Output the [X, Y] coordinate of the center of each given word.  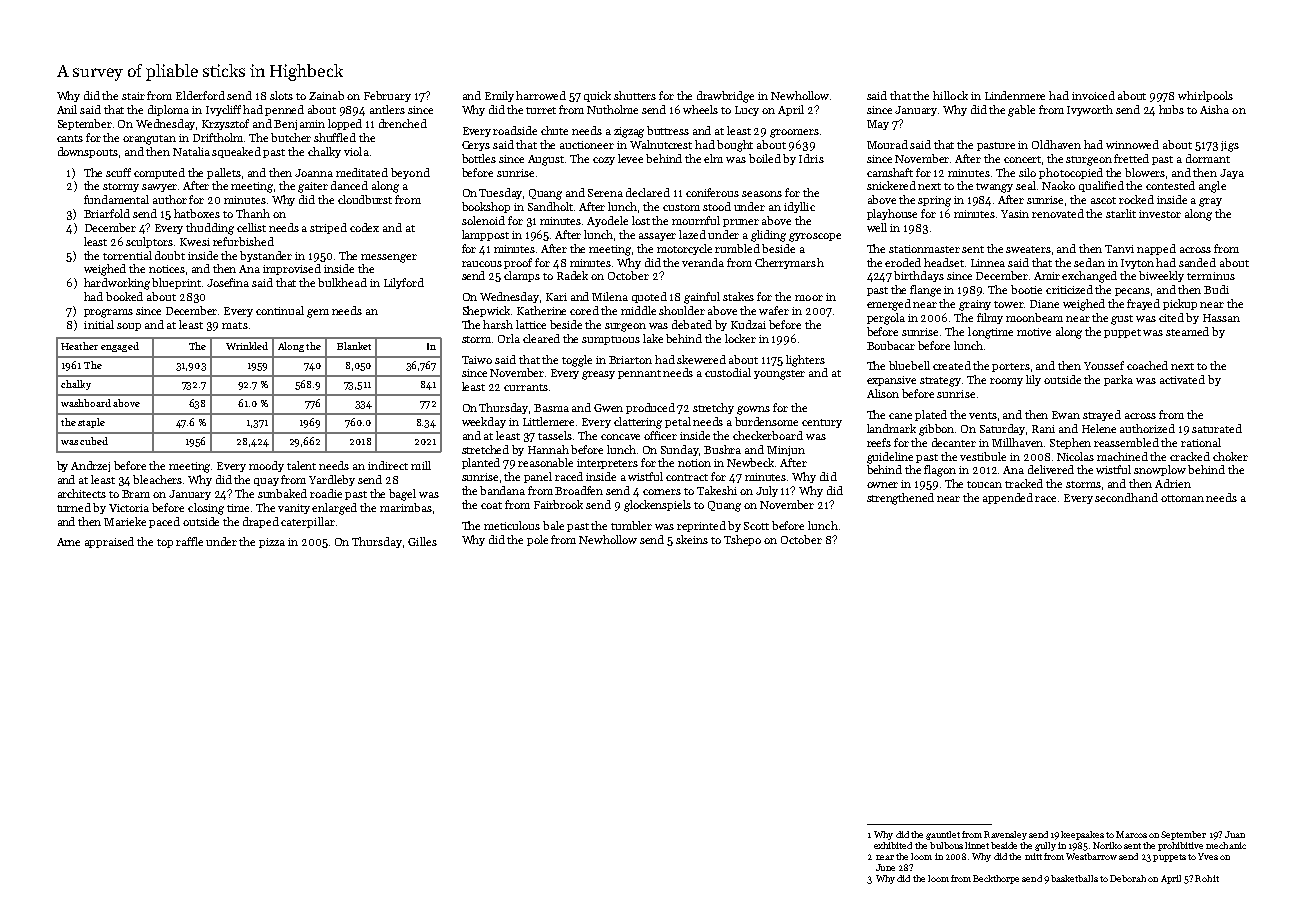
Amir [1047, 276]
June [885, 867]
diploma [168, 110]
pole [537, 540]
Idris [811, 158]
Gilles [422, 541]
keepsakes [1082, 835]
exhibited [893, 845]
